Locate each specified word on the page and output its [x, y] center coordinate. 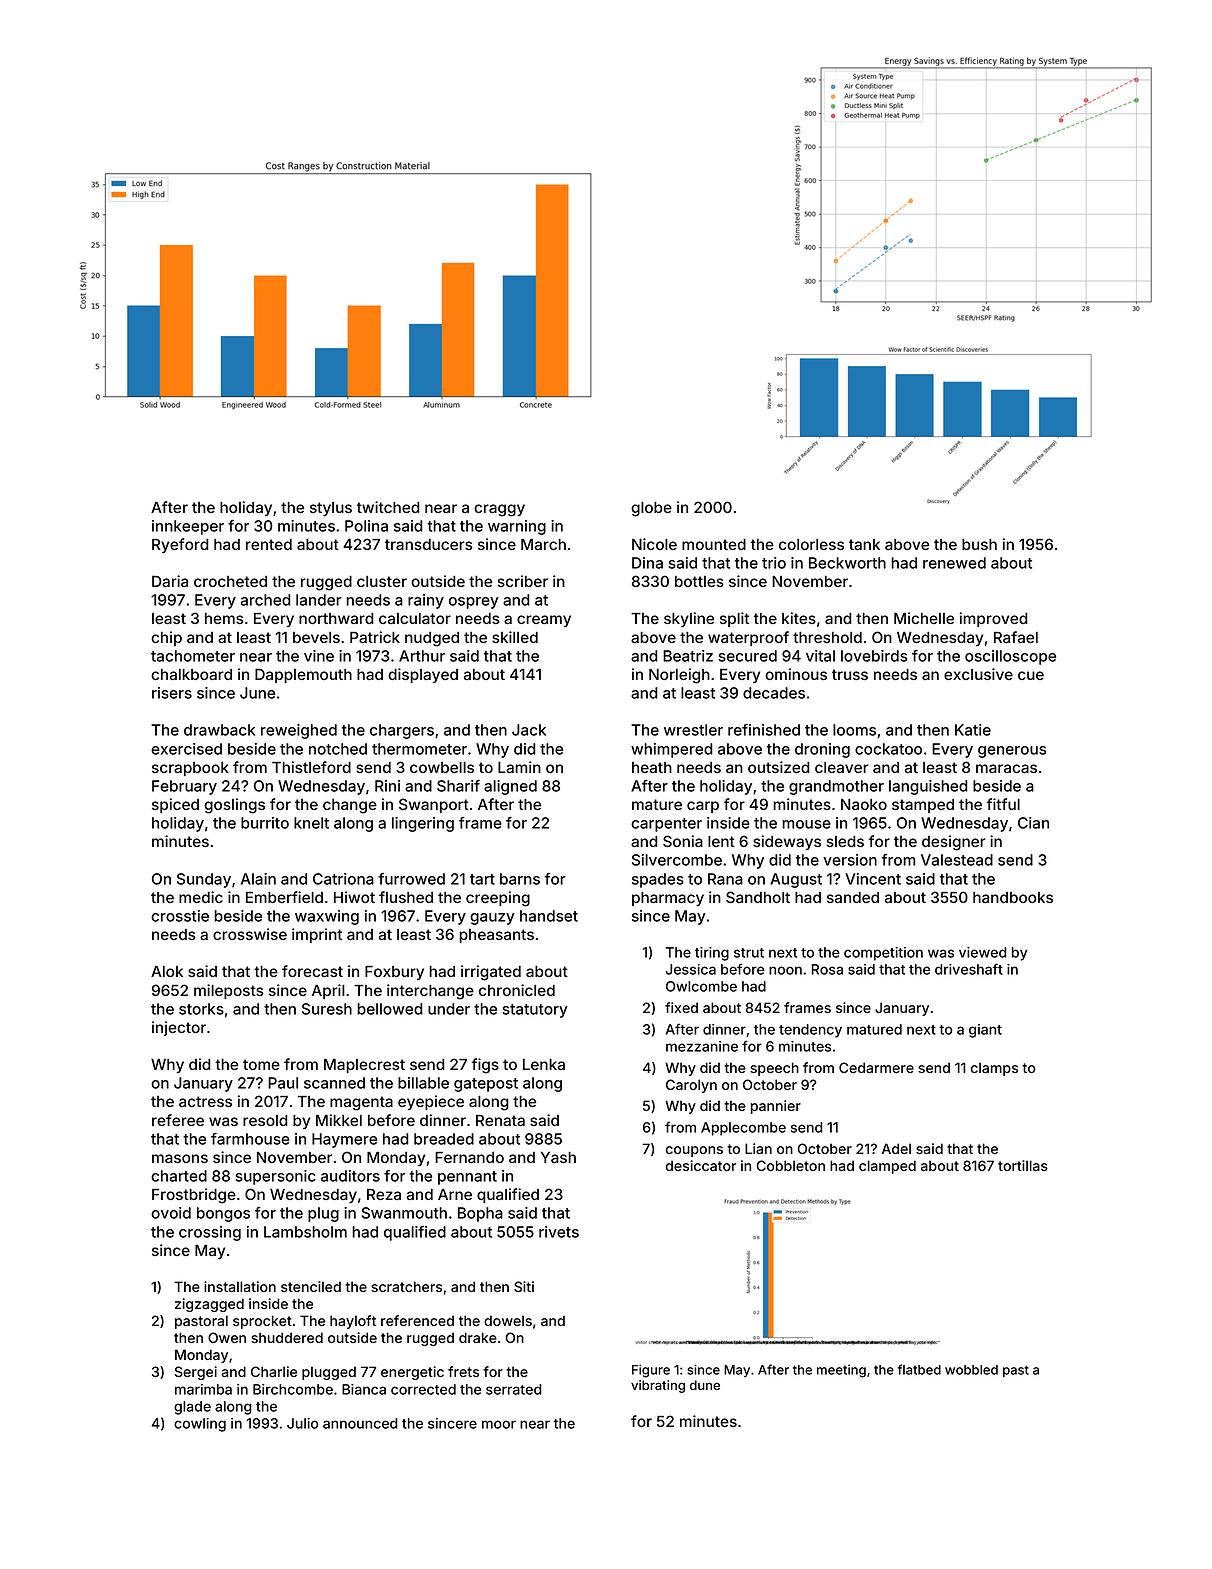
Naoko [864, 804]
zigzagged [209, 1305]
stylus [331, 509]
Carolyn [691, 1086]
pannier [776, 1107]
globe [651, 509]
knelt [311, 823]
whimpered [672, 750]
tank [864, 544]
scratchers [406, 1286]
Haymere [344, 1140]
